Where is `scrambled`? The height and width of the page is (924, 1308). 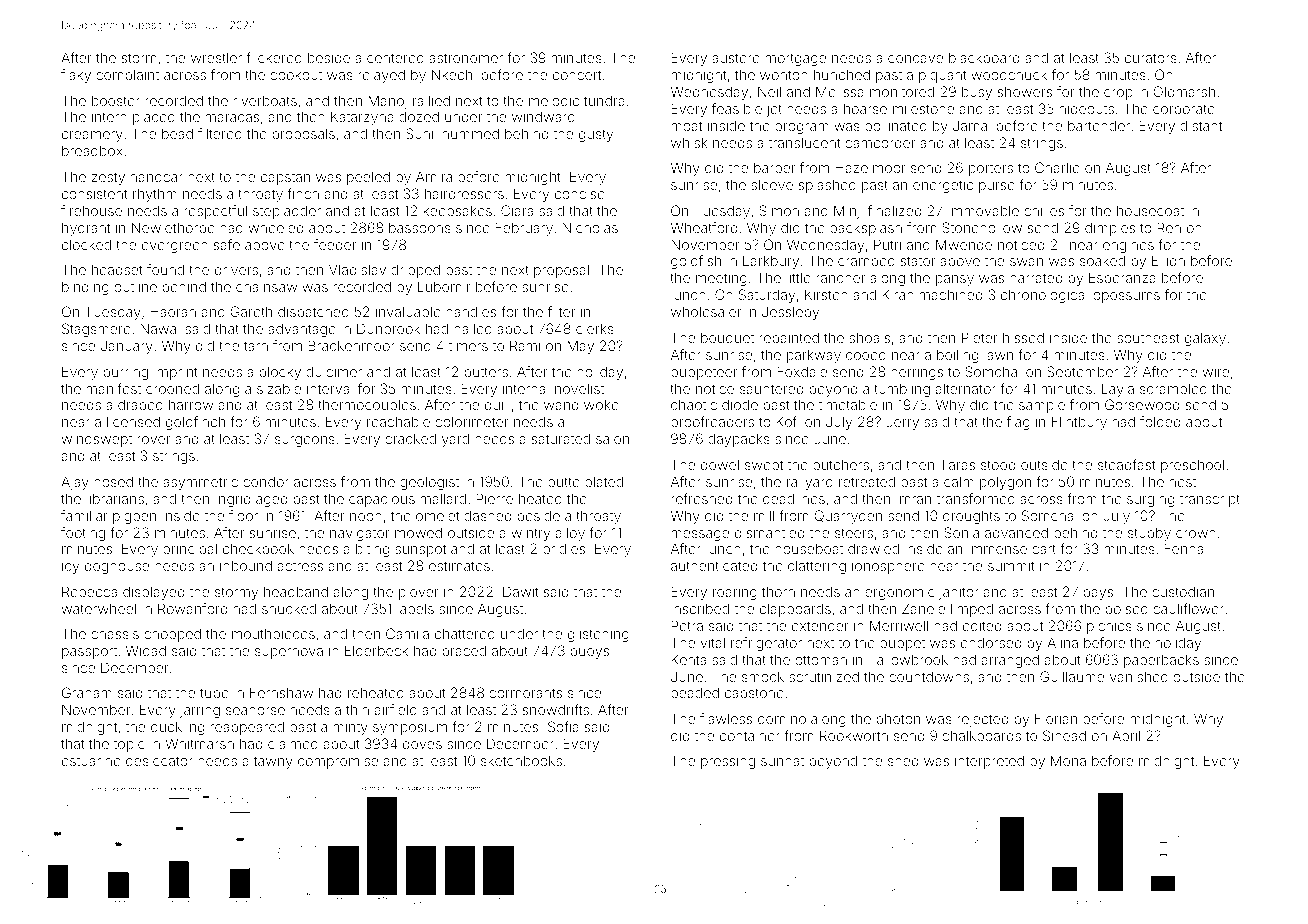 scrambled is located at coordinates (1173, 388).
